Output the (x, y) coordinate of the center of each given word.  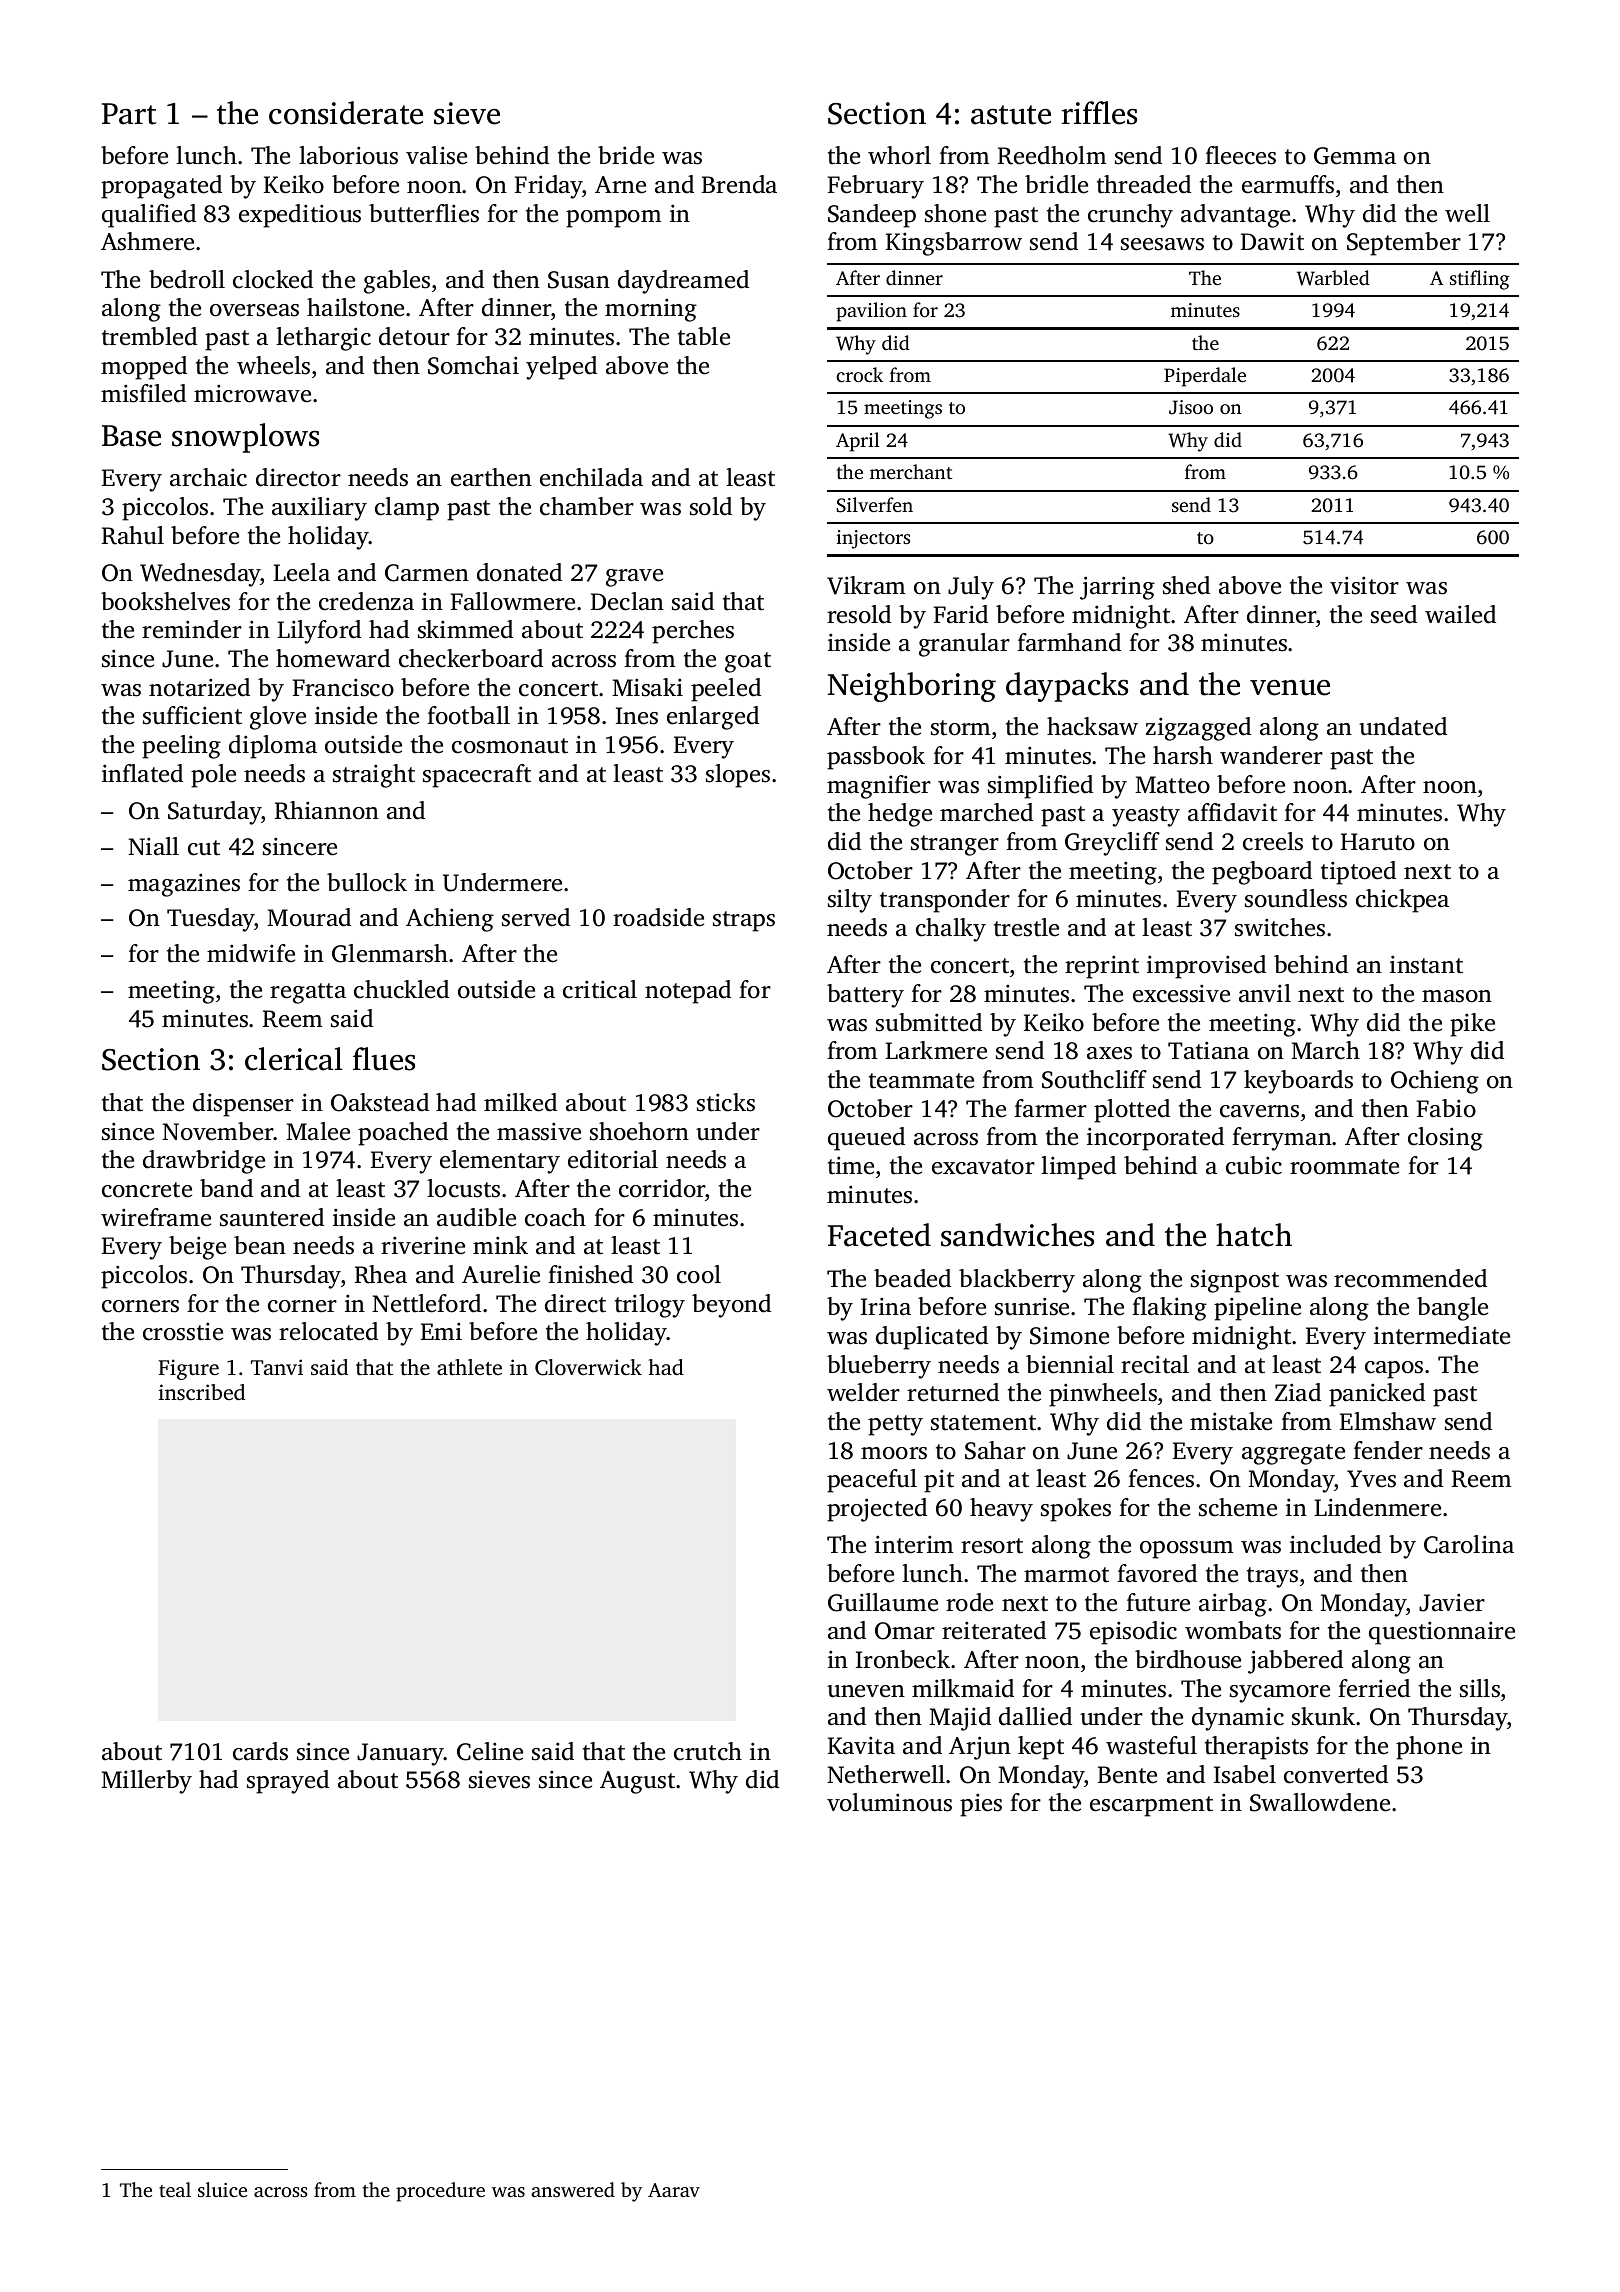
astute (1011, 115)
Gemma (1355, 156)
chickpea (1402, 901)
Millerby (146, 1782)
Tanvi (277, 1367)
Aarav (674, 2190)
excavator (983, 1167)
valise (436, 155)
